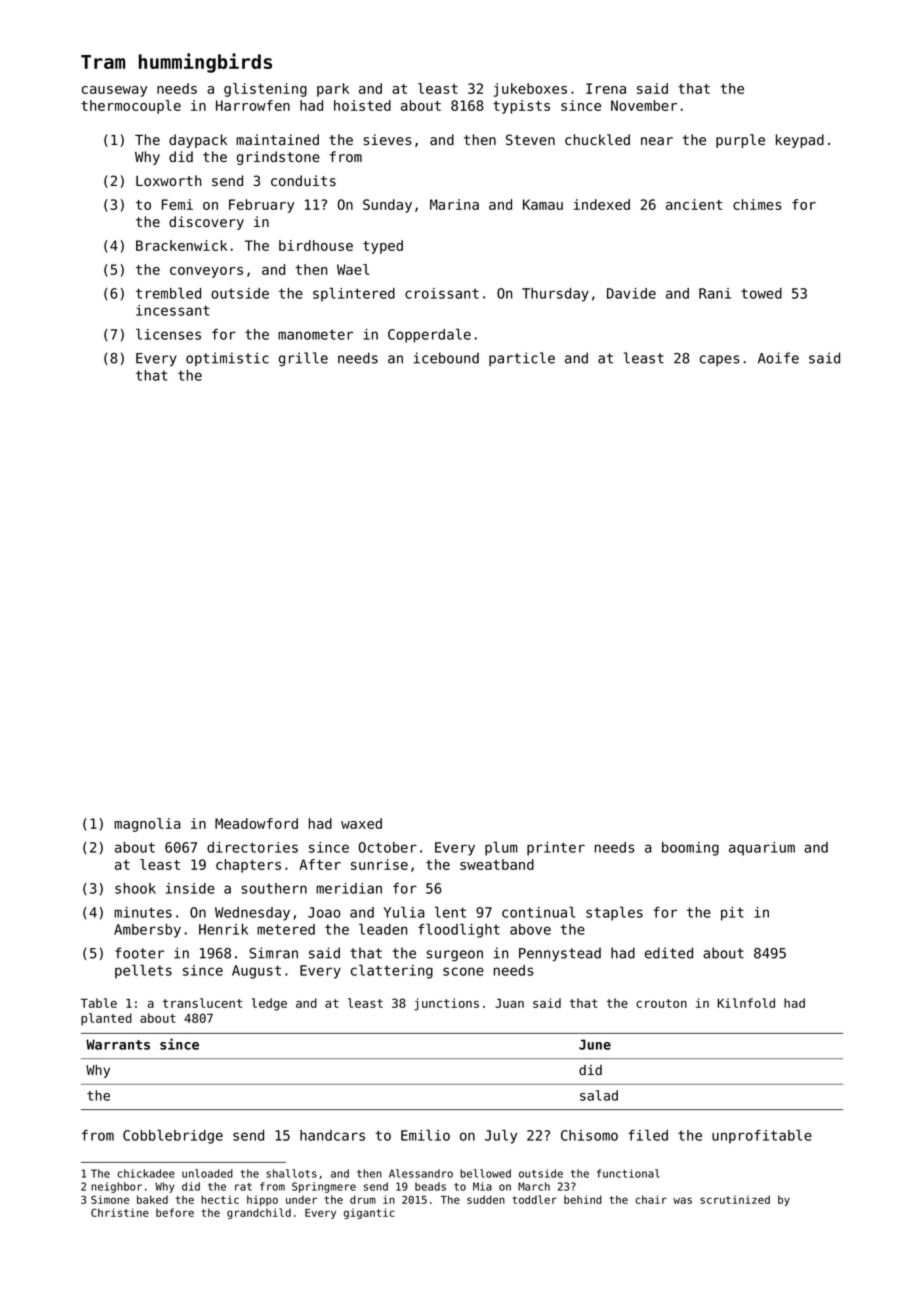 Image resolution: width=924 pixels, height=1308 pixels. I want to click on Tram, so click(103, 62).
